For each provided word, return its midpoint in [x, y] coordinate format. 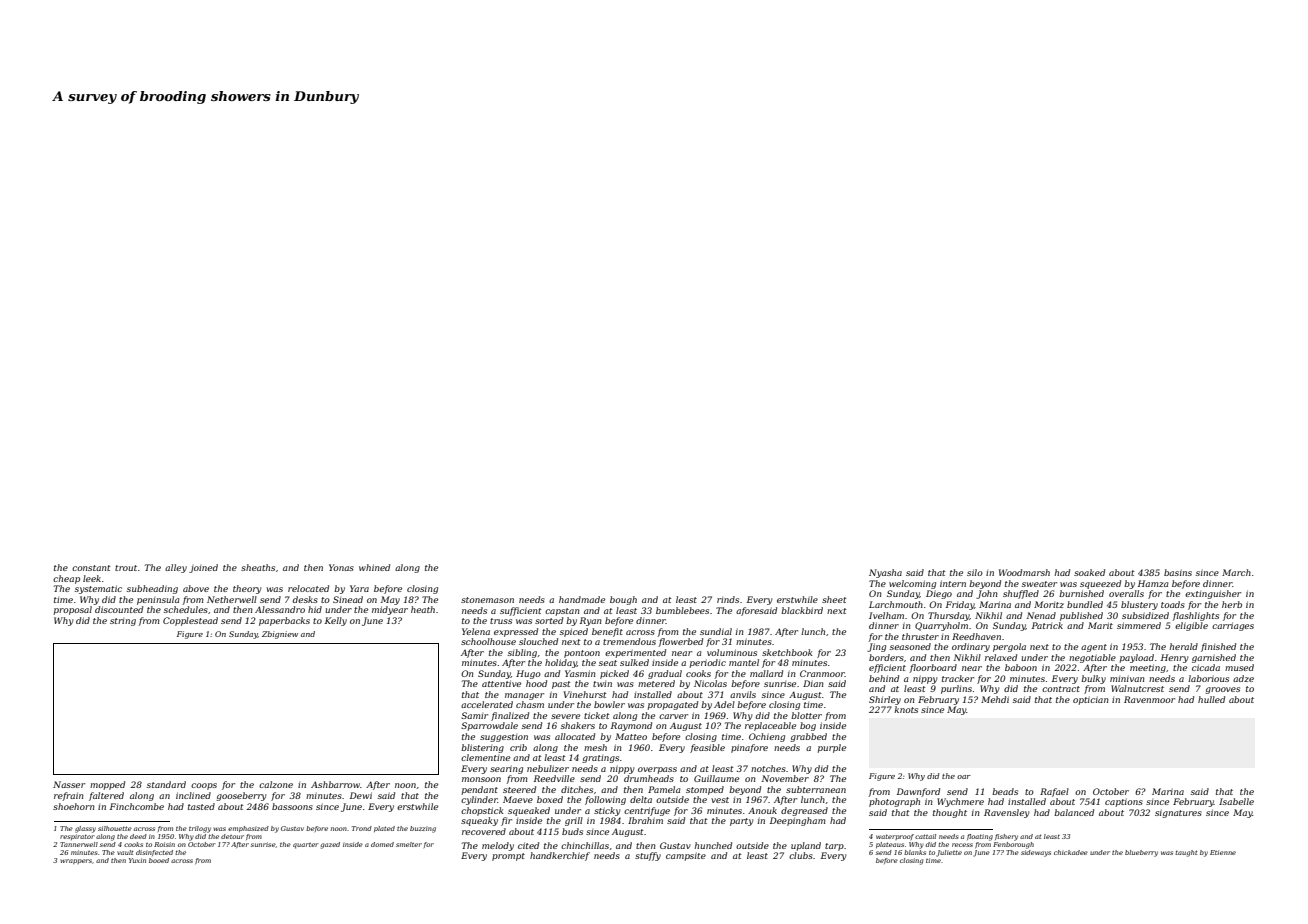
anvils [743, 694]
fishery [1006, 837]
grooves [1222, 690]
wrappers [76, 861]
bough [623, 600]
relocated [308, 588]
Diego [939, 594]
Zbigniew [280, 635]
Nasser [69, 784]
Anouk [762, 810]
